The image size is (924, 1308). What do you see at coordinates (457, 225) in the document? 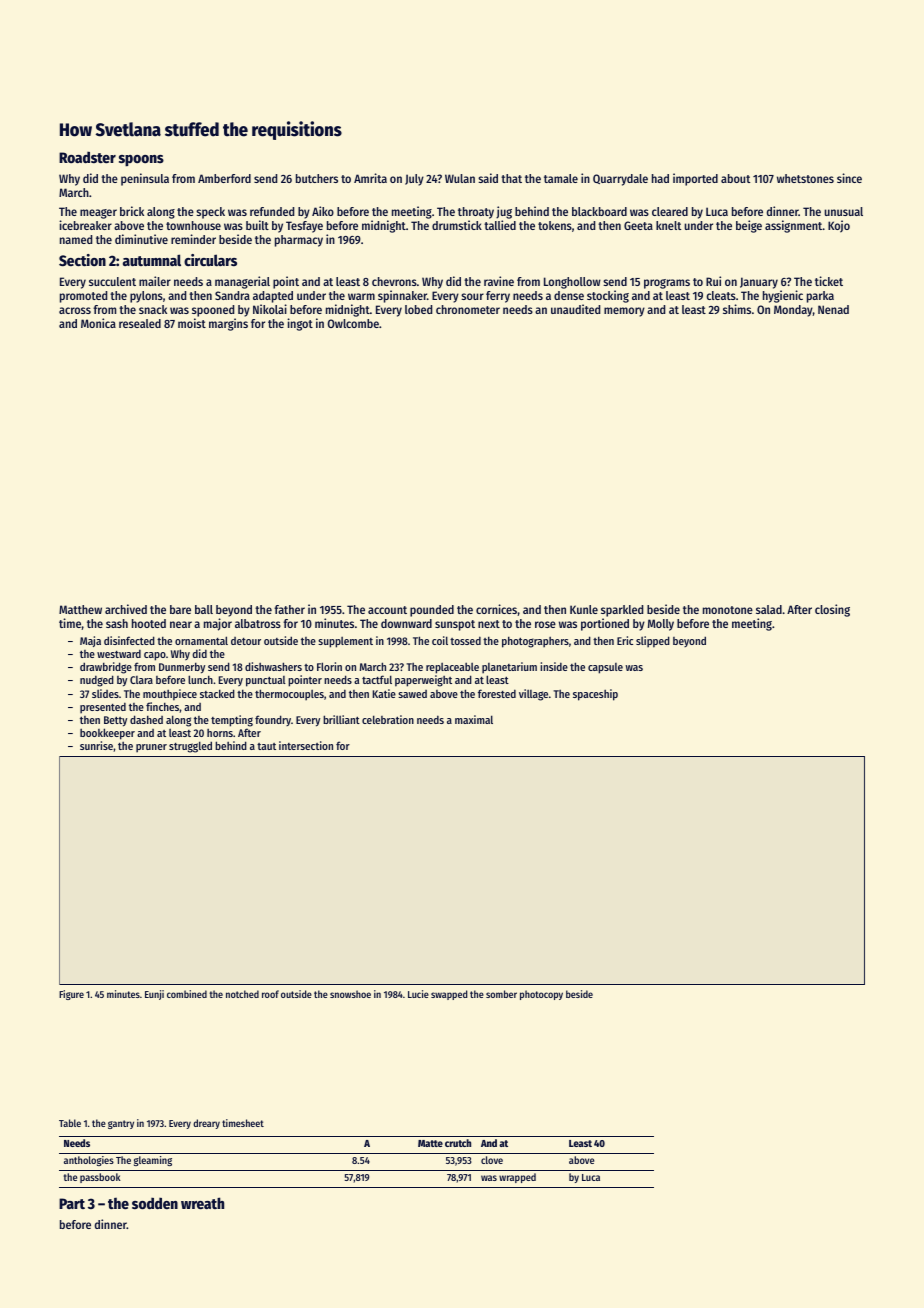
I see `drumstick` at bounding box center [457, 225].
